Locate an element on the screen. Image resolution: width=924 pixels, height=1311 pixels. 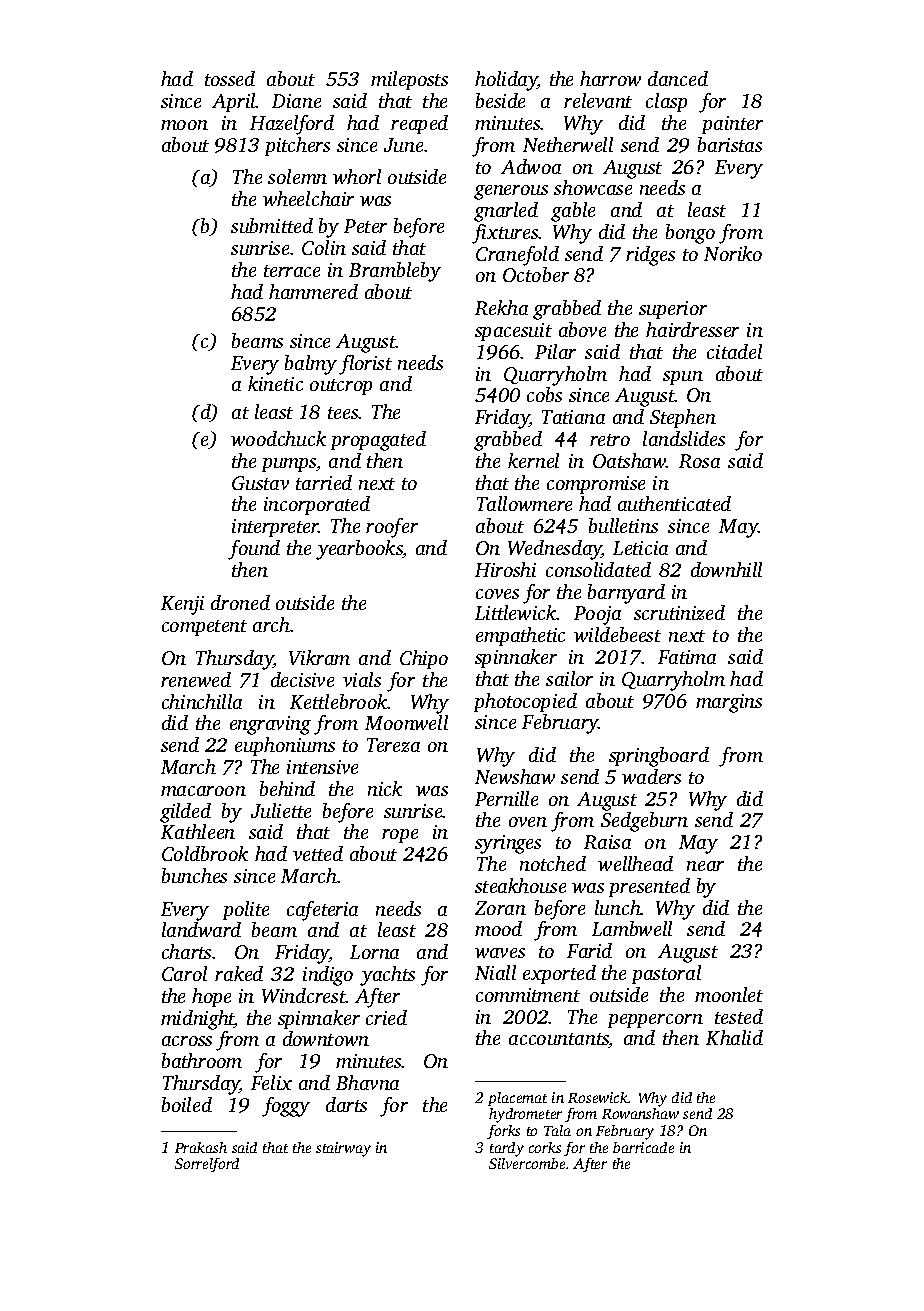
scrutinized is located at coordinates (679, 612).
